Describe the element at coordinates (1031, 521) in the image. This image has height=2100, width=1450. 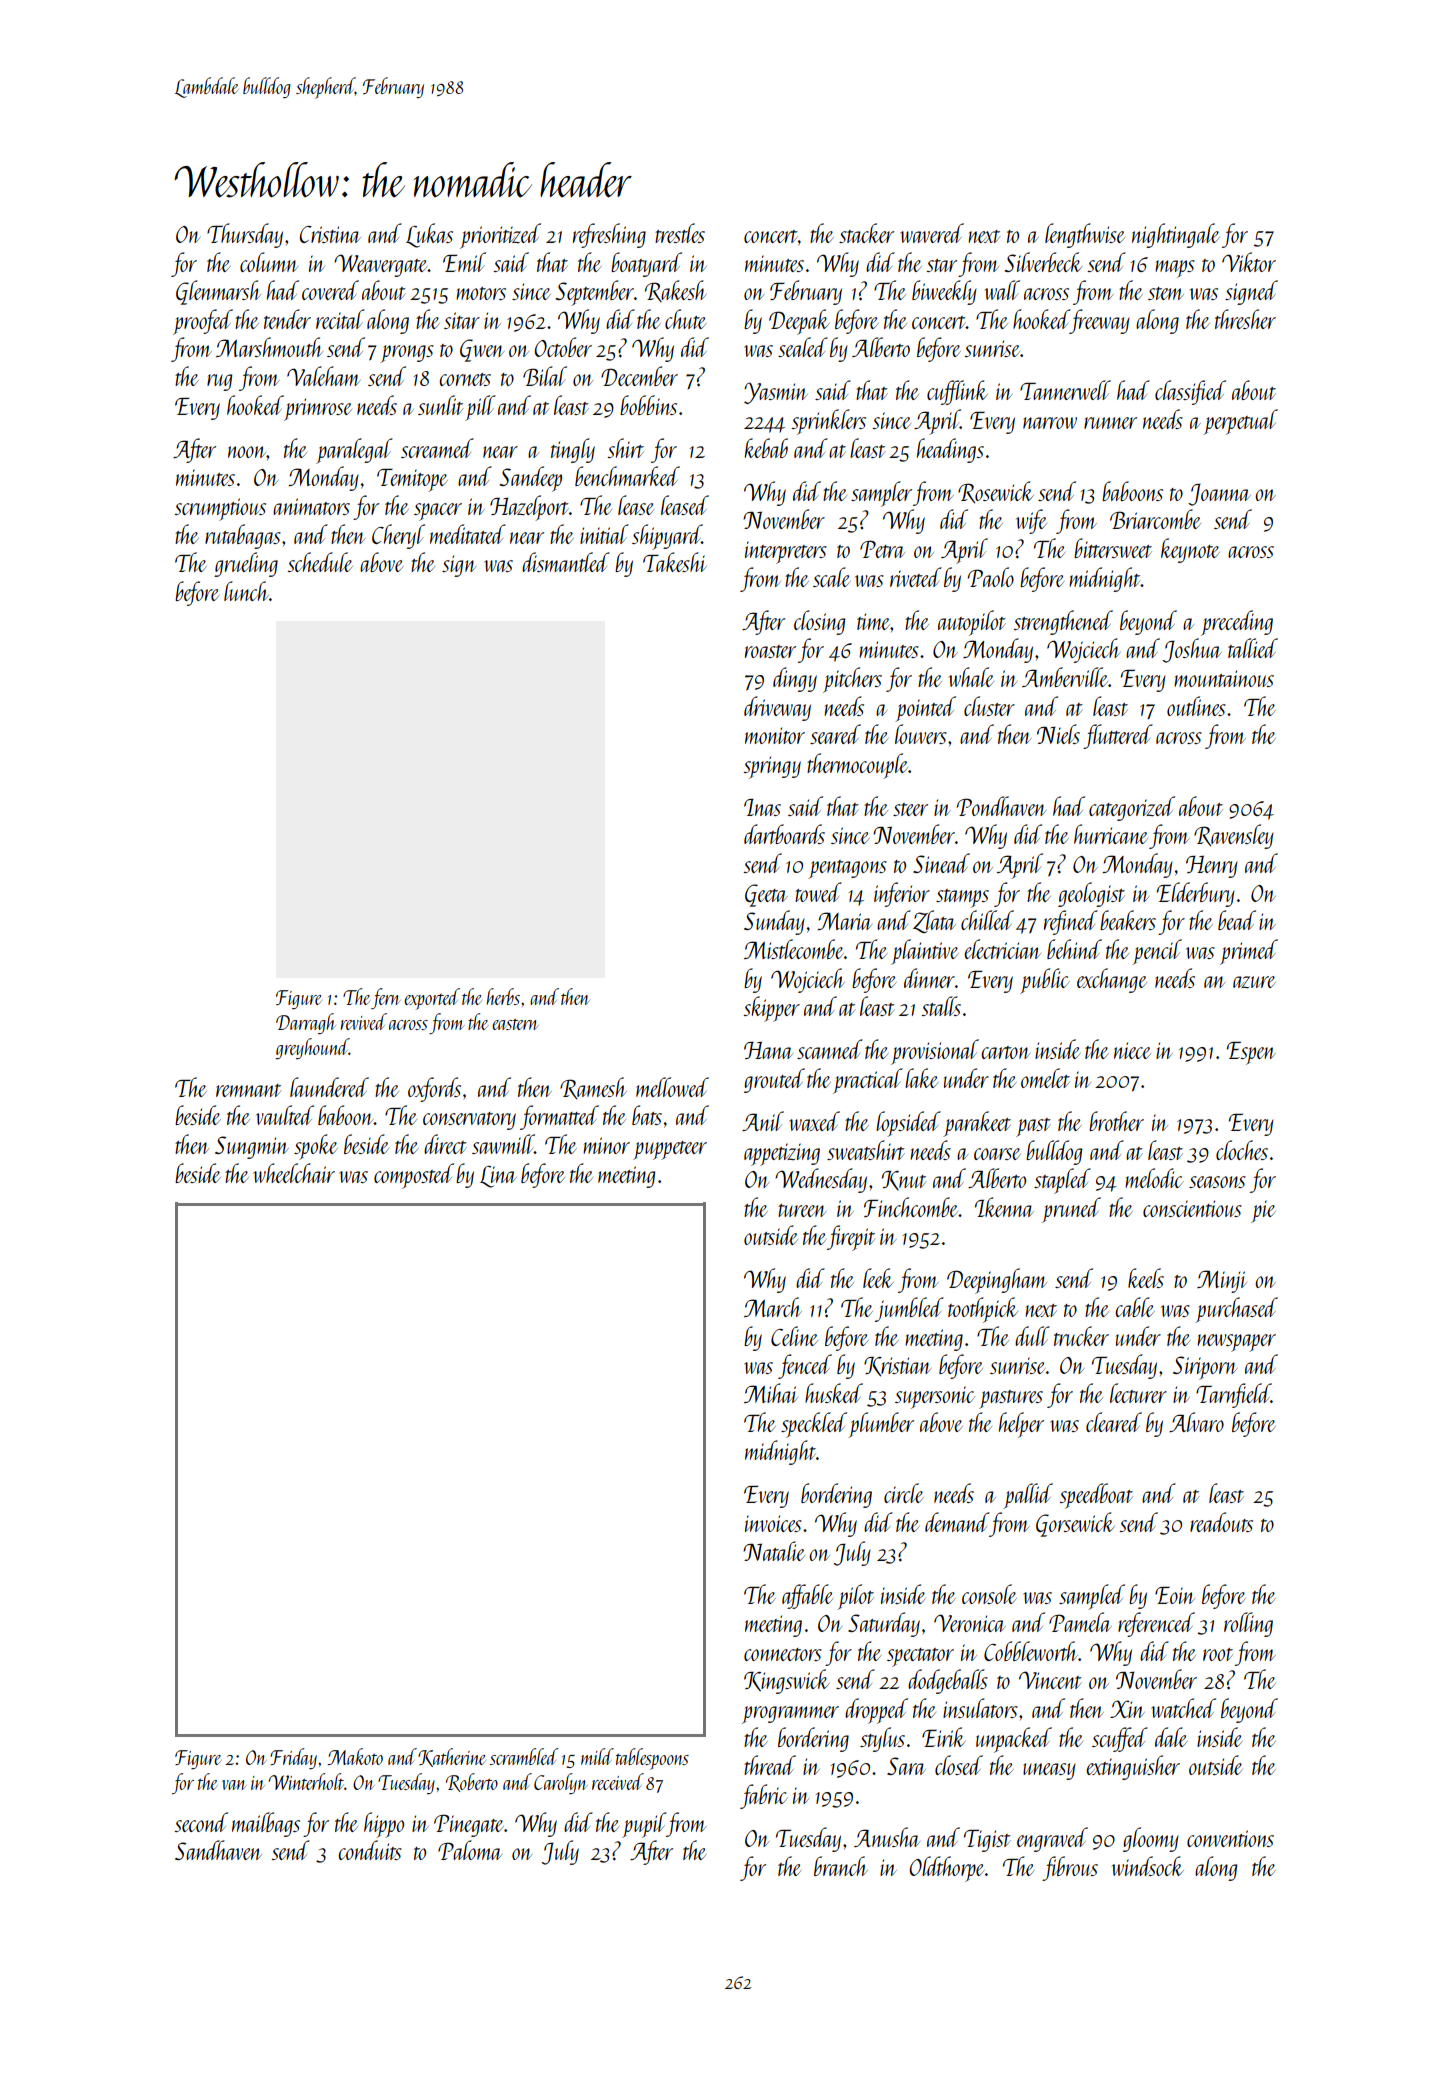
I see `wife` at that location.
